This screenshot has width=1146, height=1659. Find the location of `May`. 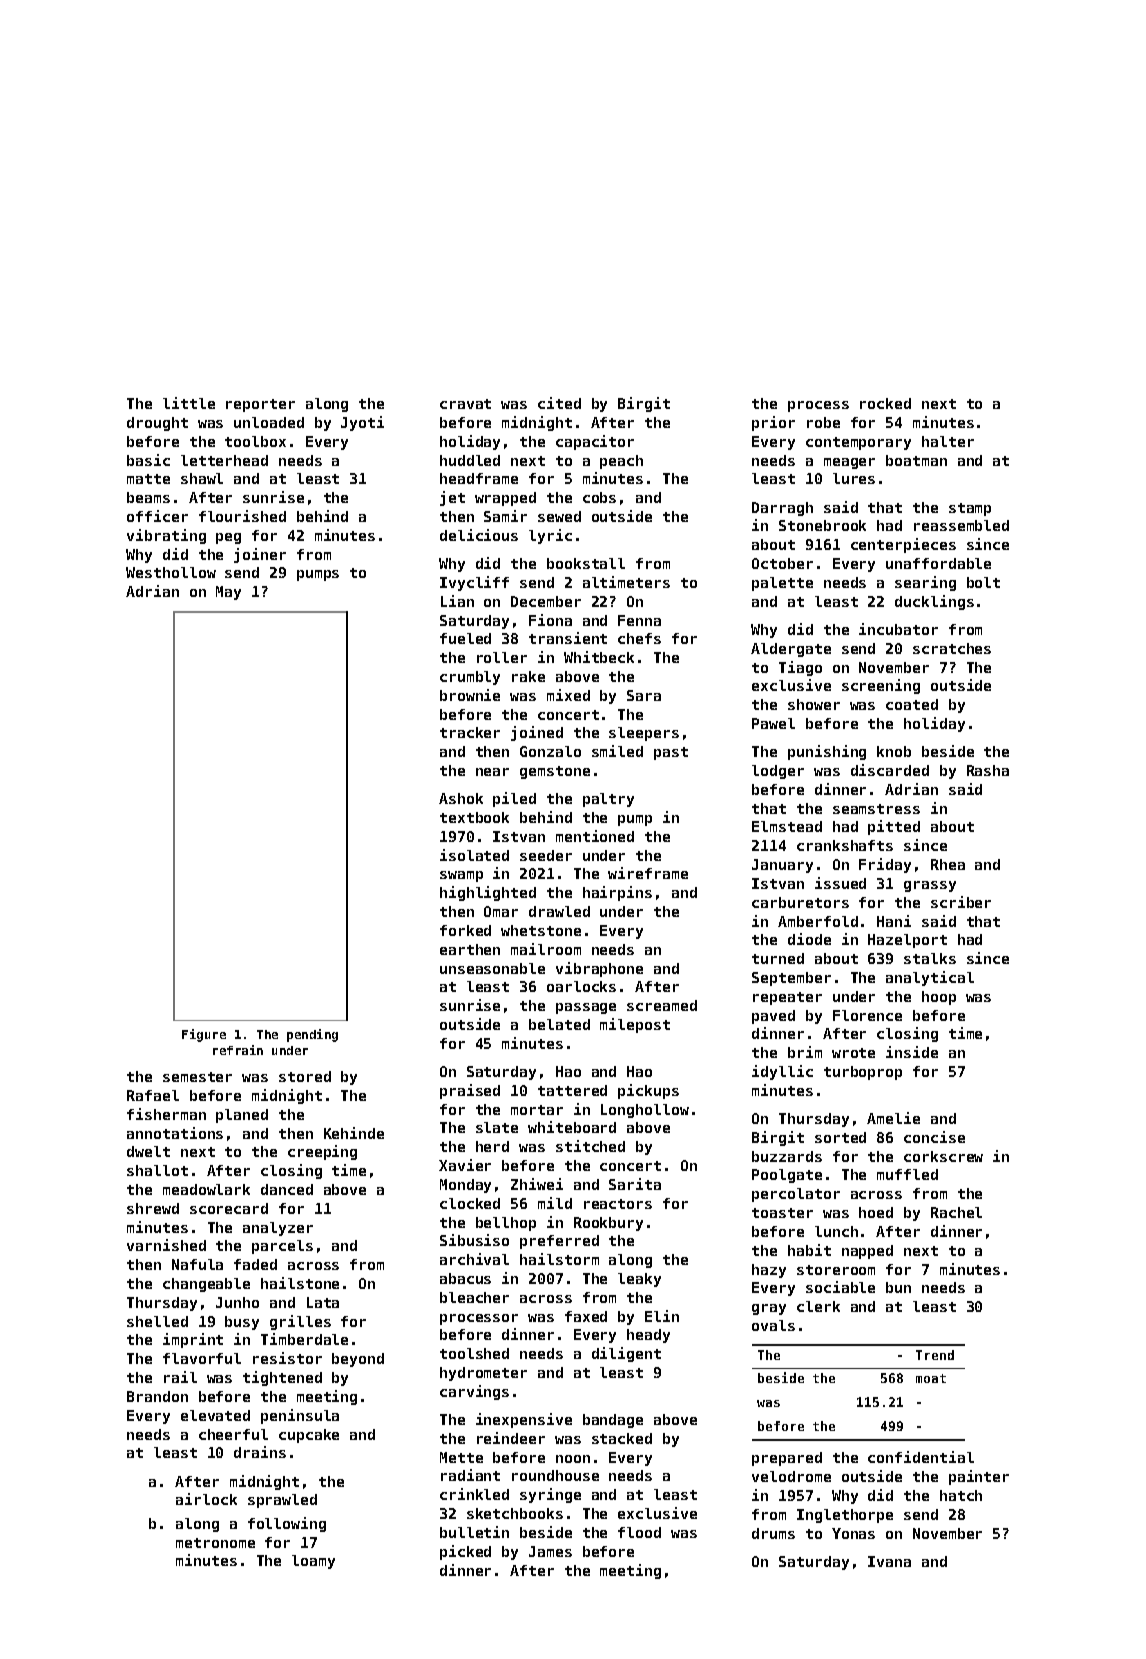

May is located at coordinates (228, 593).
